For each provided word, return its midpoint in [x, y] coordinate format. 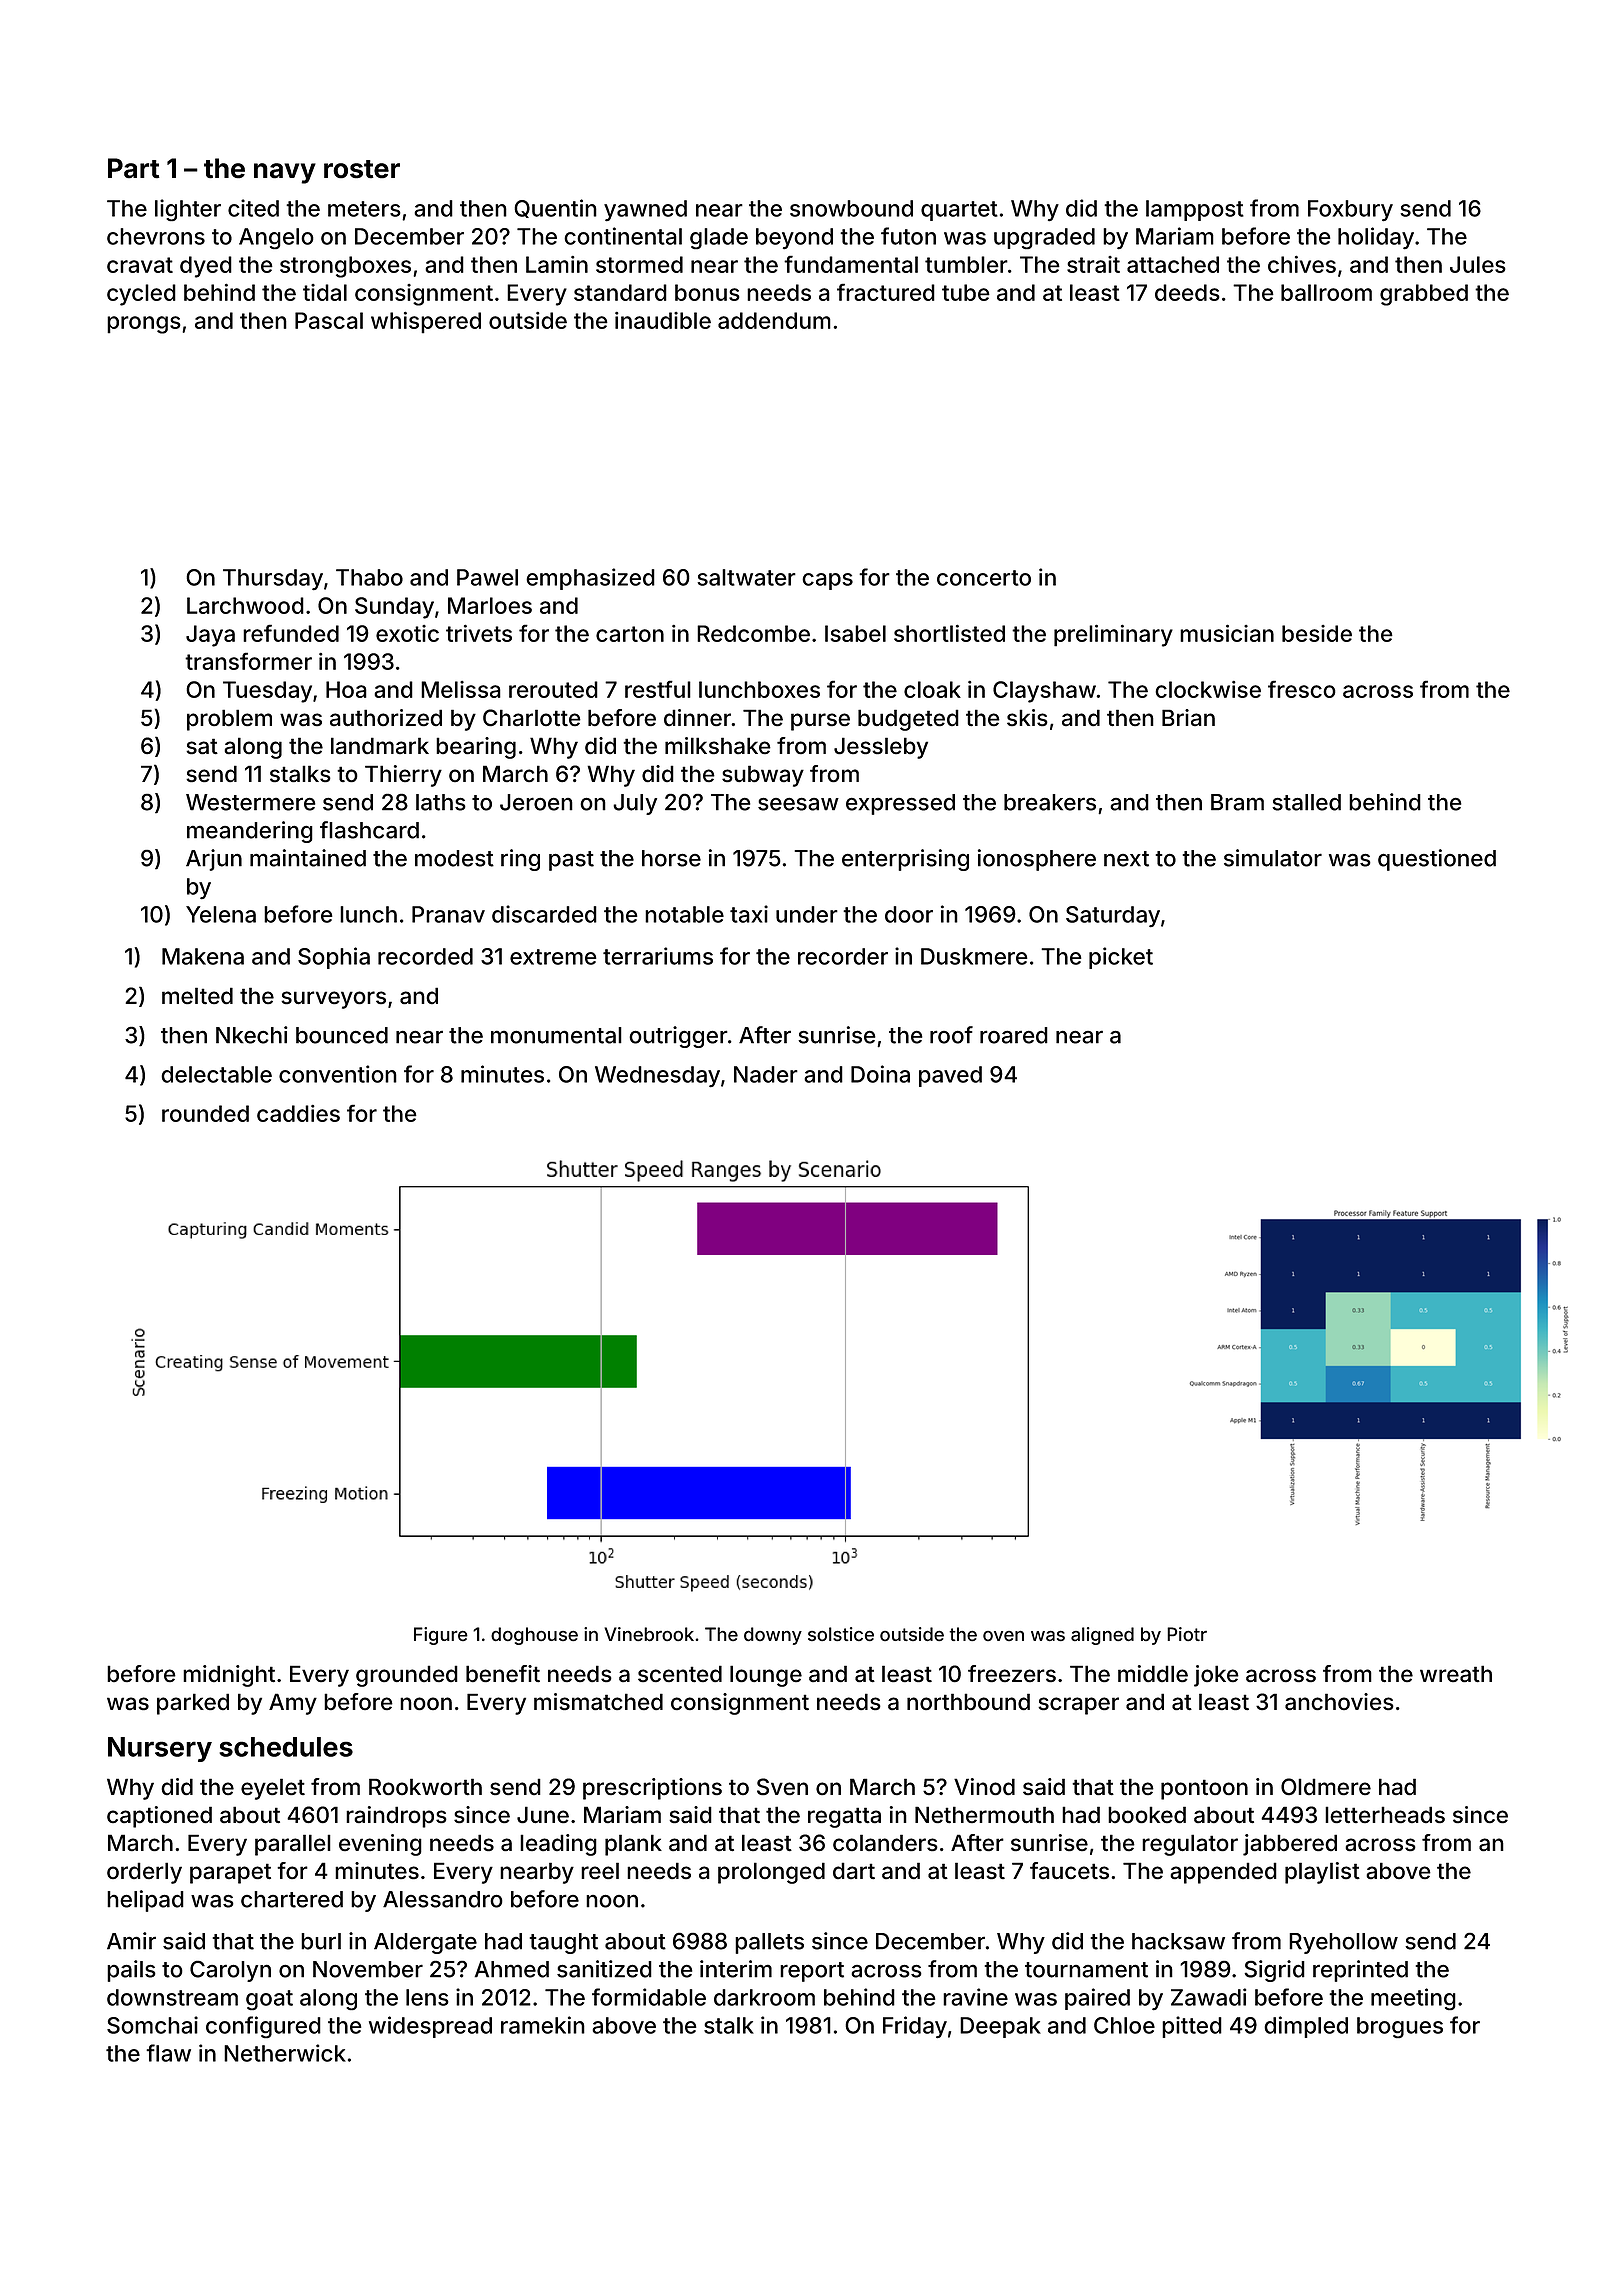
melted [197, 996]
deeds [1187, 292]
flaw [168, 2053]
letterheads [1385, 1815]
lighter [188, 210]
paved [950, 1076]
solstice [841, 1634]
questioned [1437, 860]
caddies [298, 1113]
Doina [880, 1074]
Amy [293, 1704]
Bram [1237, 802]
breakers [1050, 802]
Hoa [346, 689]
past [571, 861]
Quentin [555, 208]
